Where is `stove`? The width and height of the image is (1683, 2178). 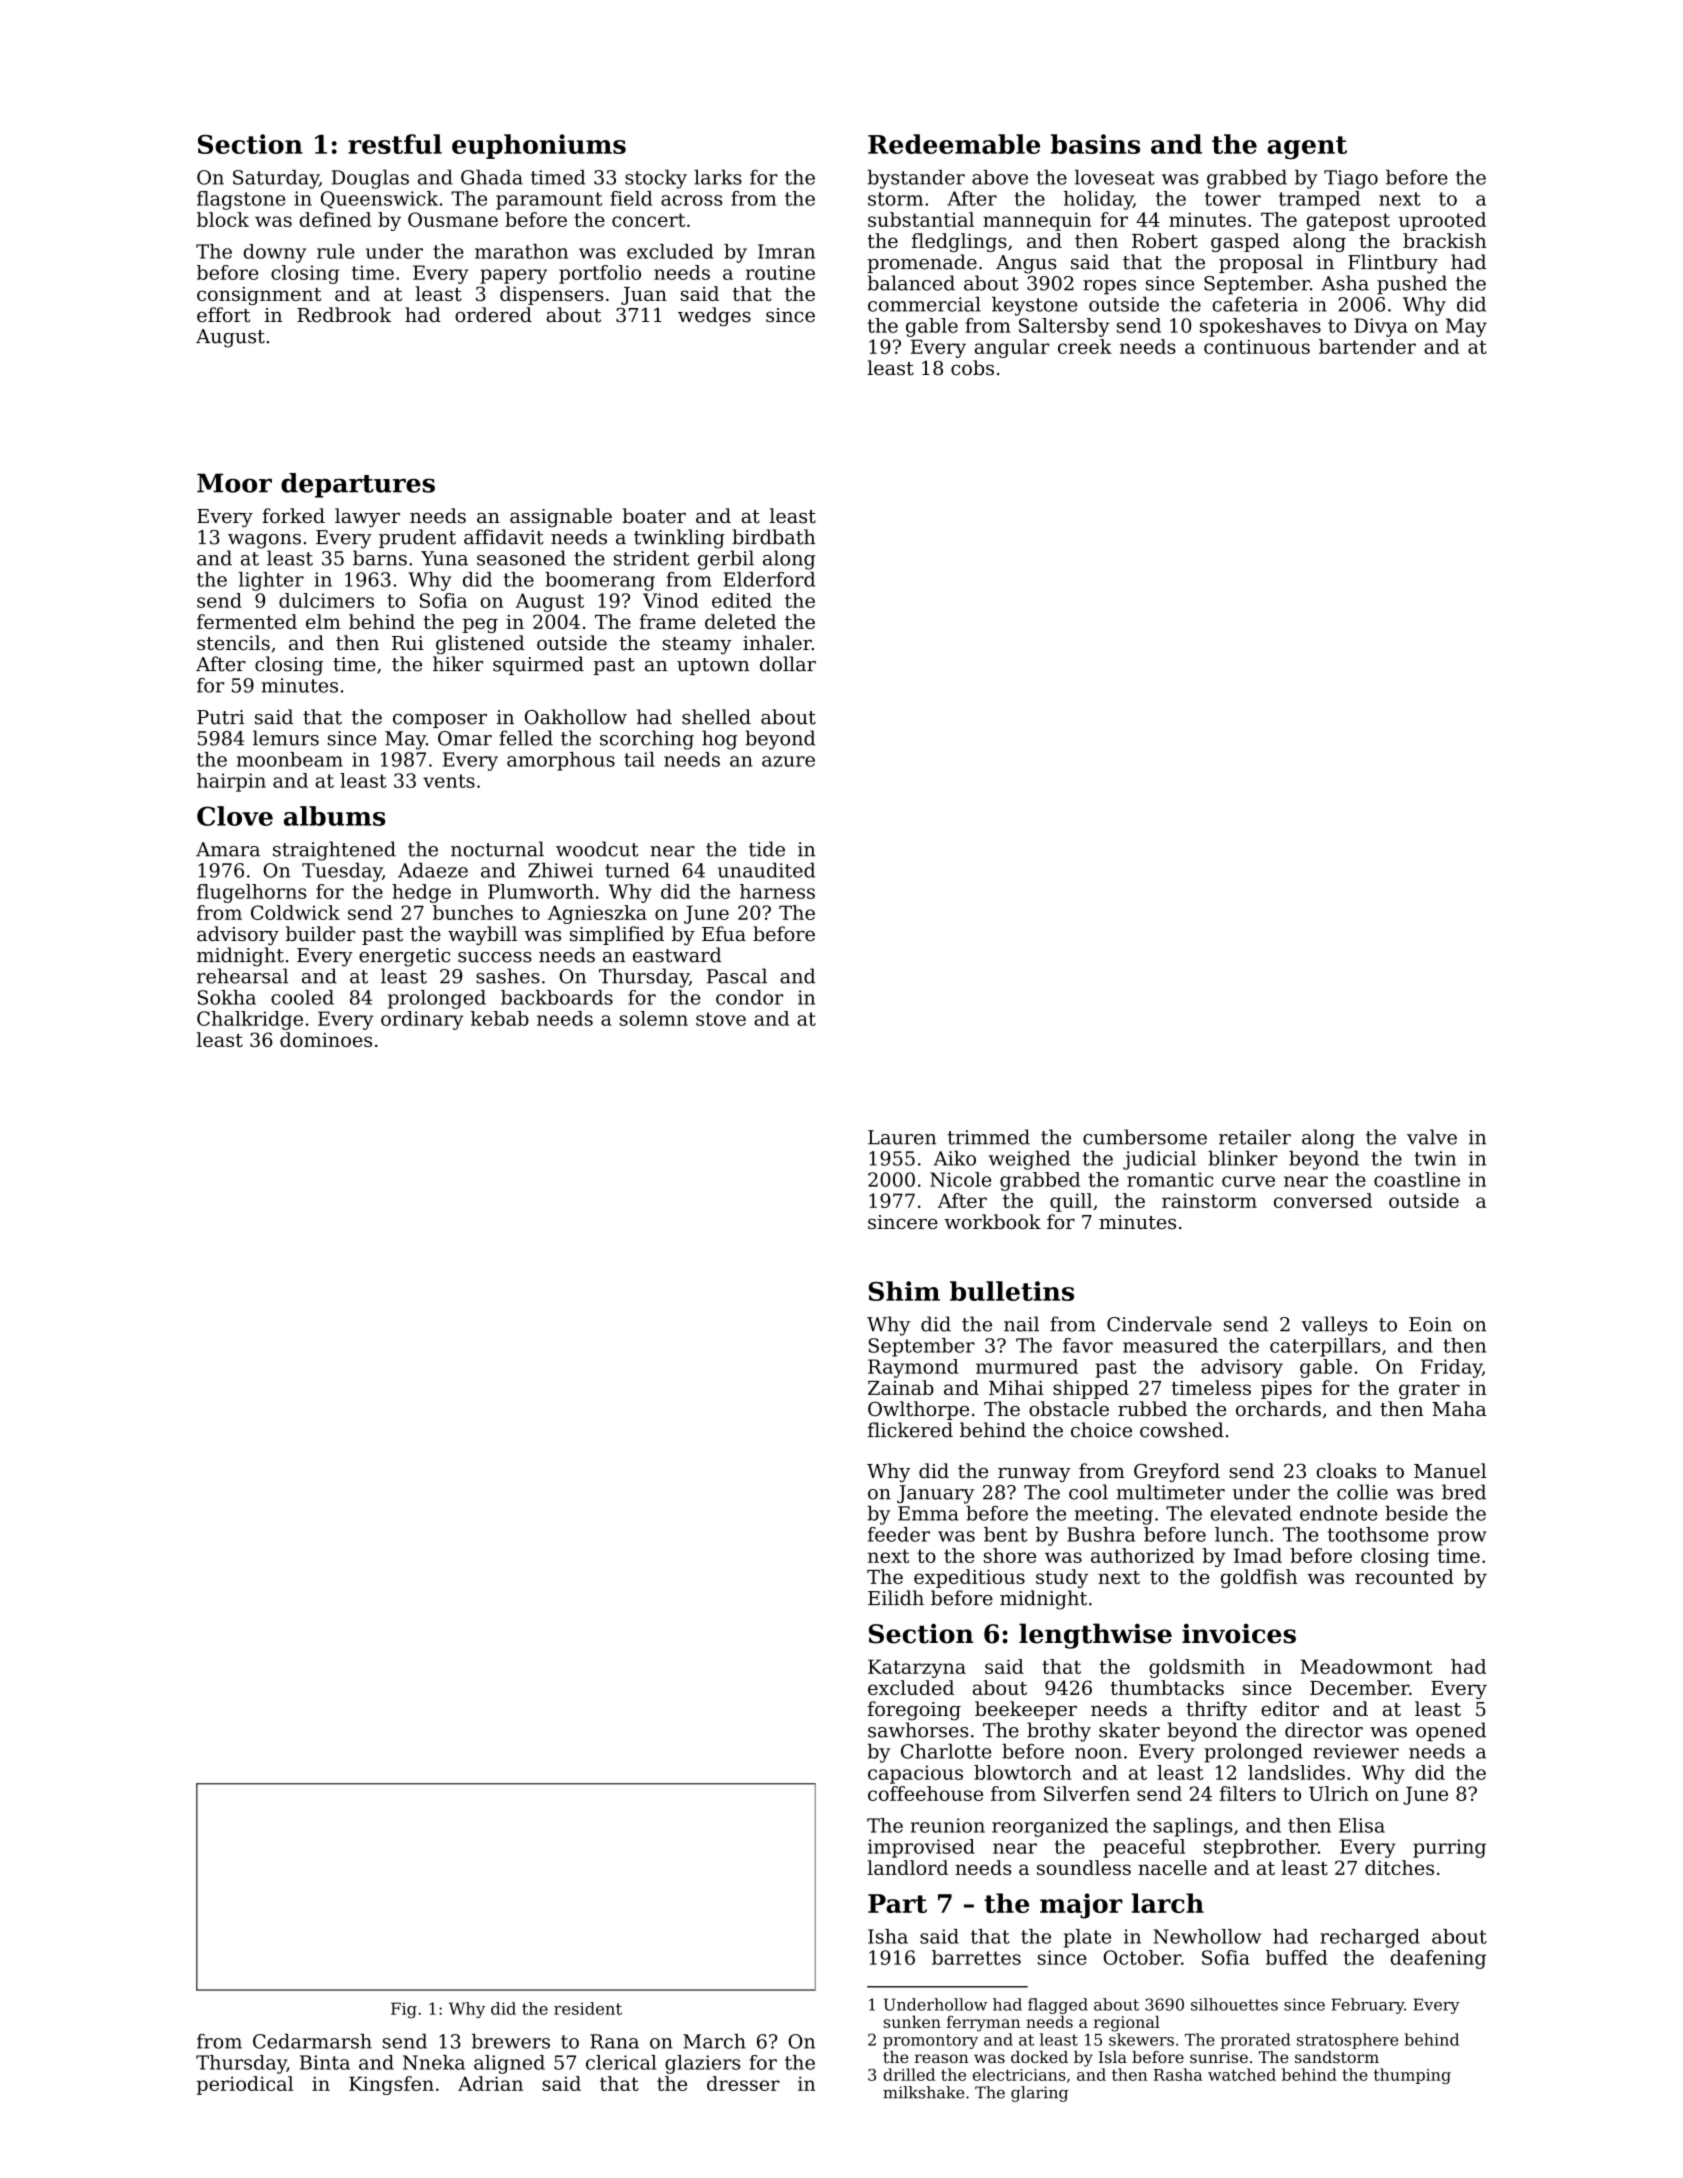
stove is located at coordinates (721, 1019).
